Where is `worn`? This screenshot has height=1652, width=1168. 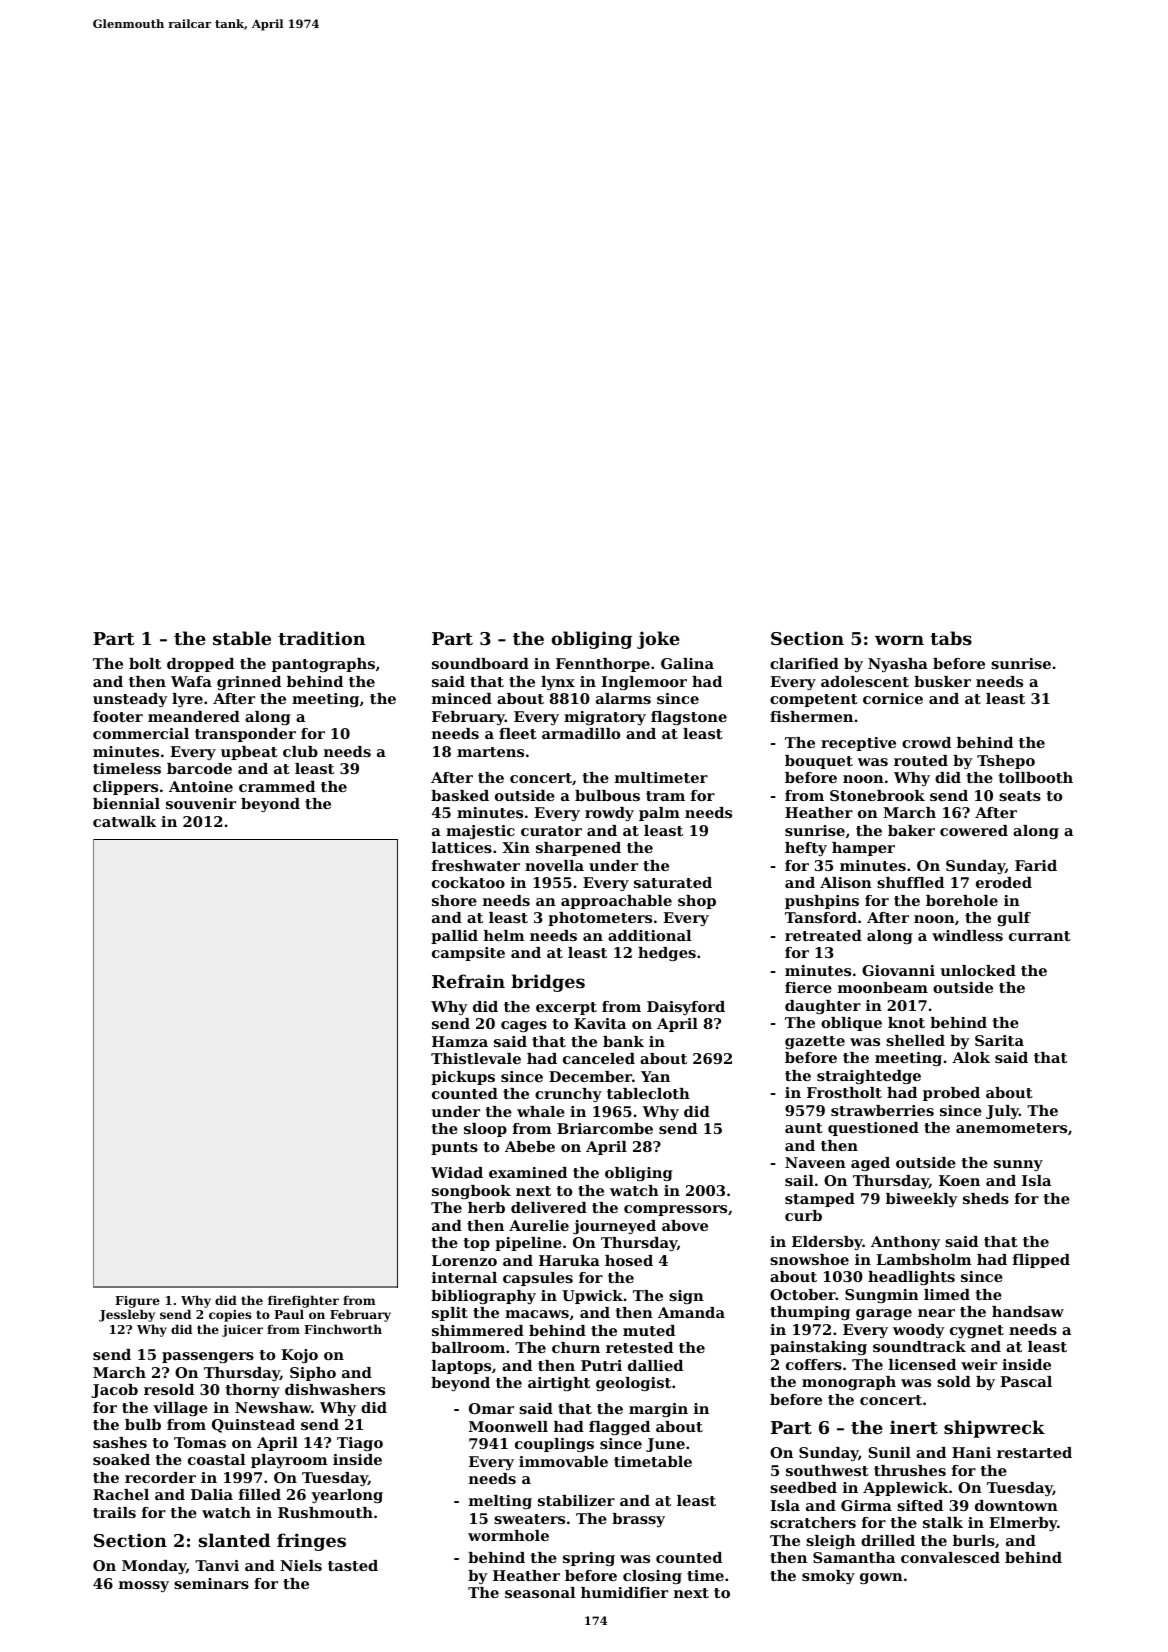
worn is located at coordinates (899, 640).
